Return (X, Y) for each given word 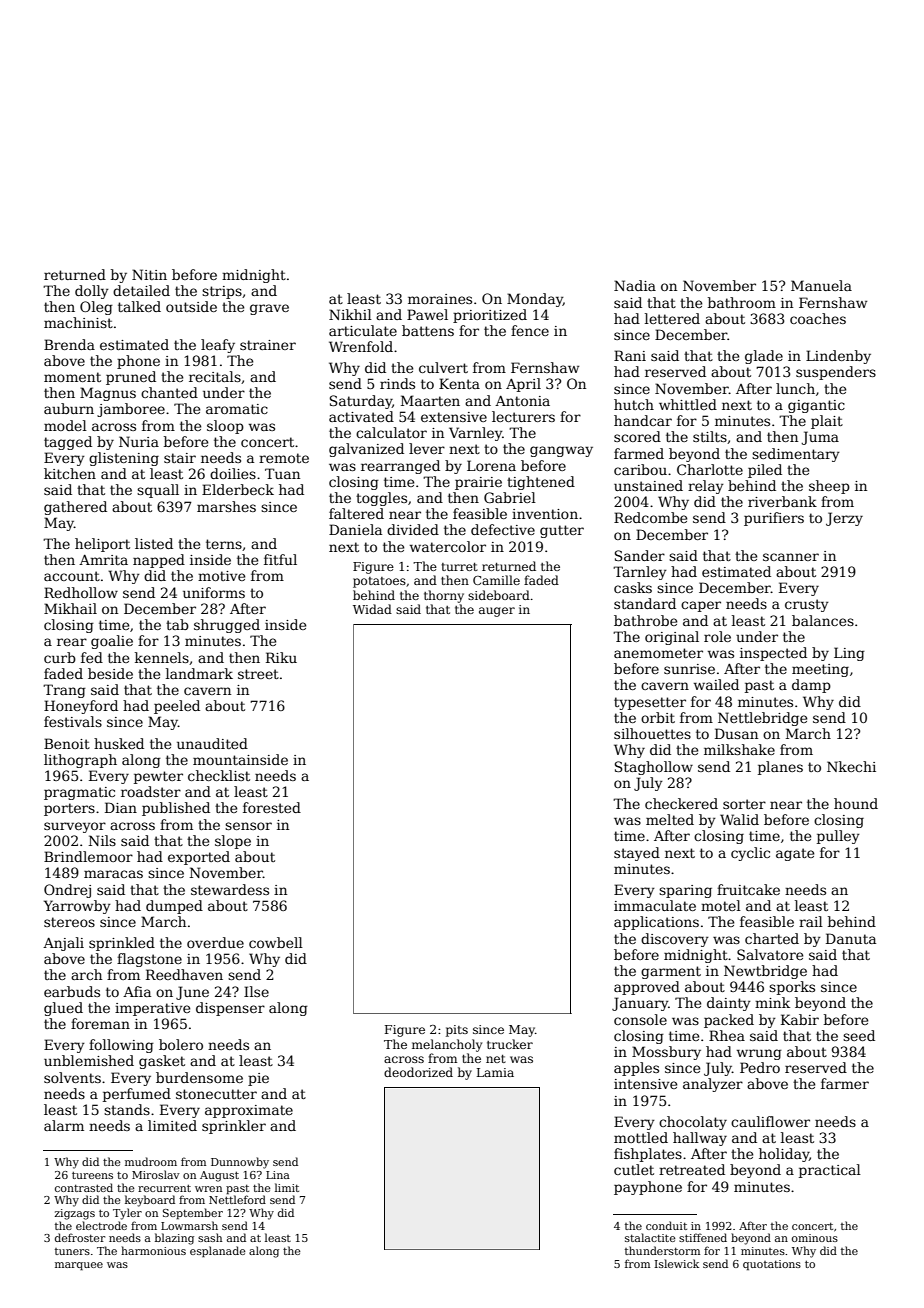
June (192, 993)
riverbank (782, 501)
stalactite (650, 1237)
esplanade (218, 1252)
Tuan (282, 473)
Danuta (851, 938)
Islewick (677, 1263)
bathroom (742, 302)
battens (428, 330)
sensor (248, 826)
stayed (637, 854)
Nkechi (851, 766)
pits (457, 1031)
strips (222, 292)
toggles (381, 499)
